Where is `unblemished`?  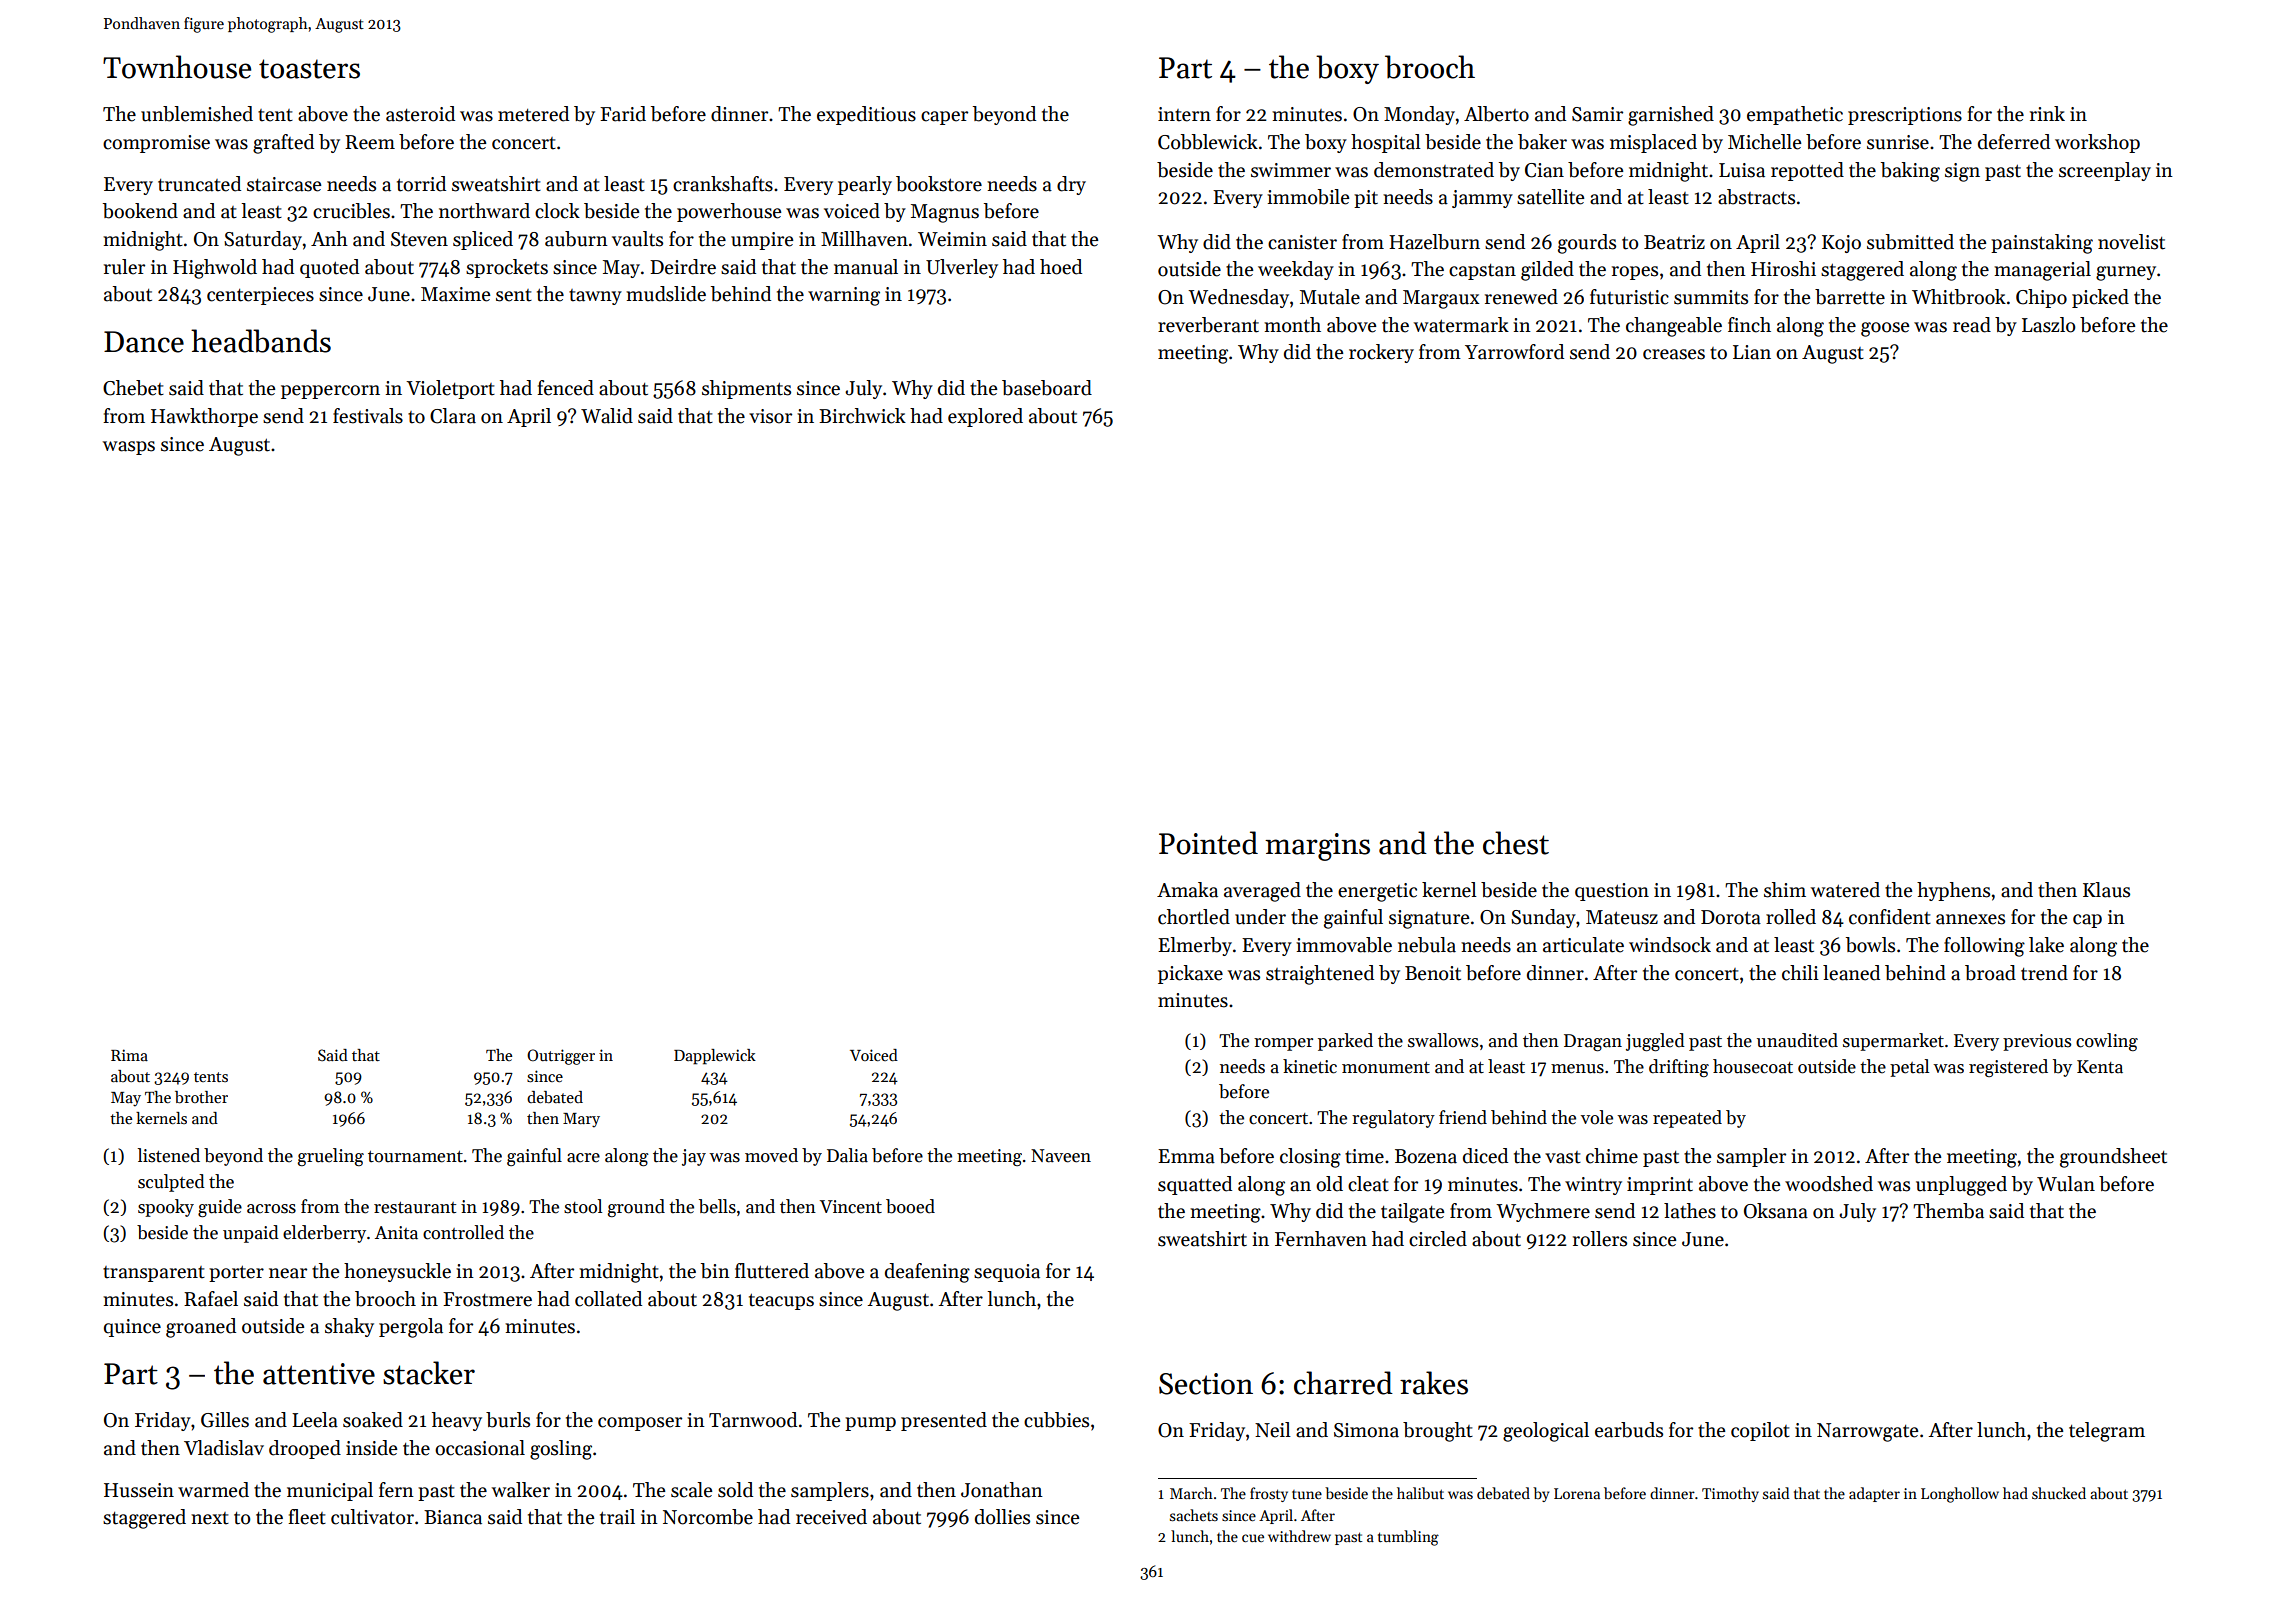
unblemished is located at coordinates (197, 114).
